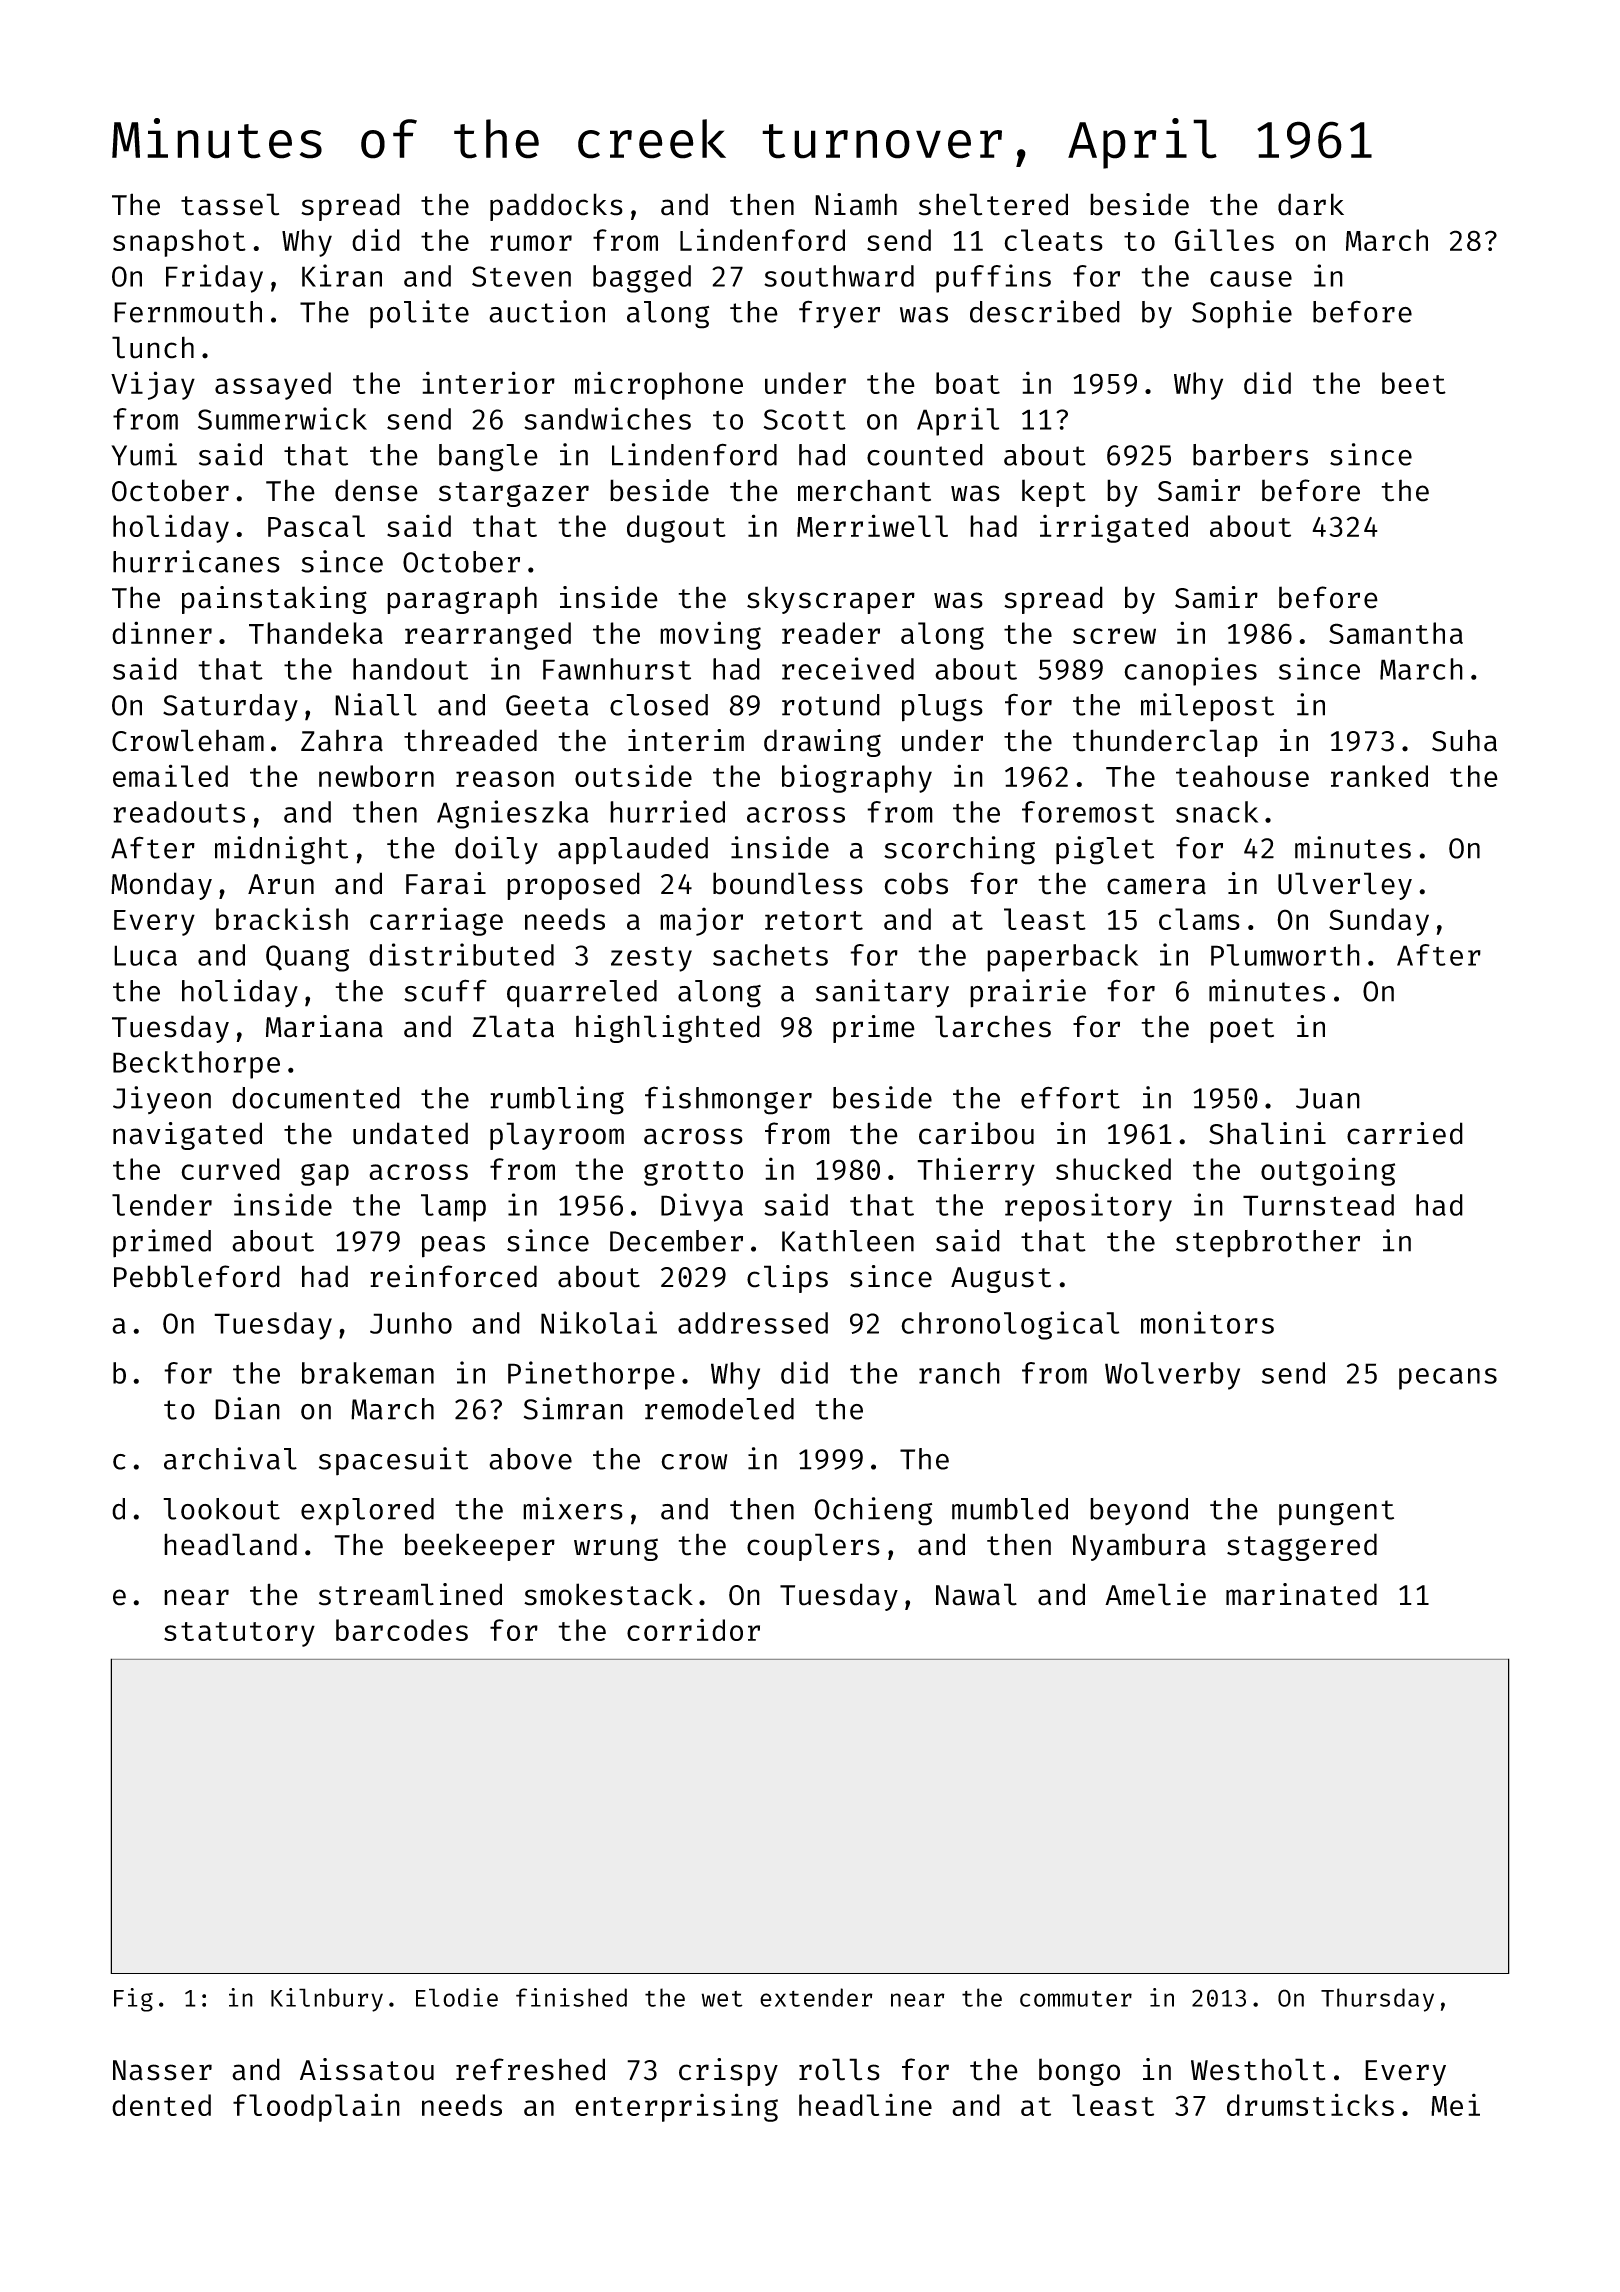  Describe the element at coordinates (230, 204) in the document. I see `tassel` at that location.
